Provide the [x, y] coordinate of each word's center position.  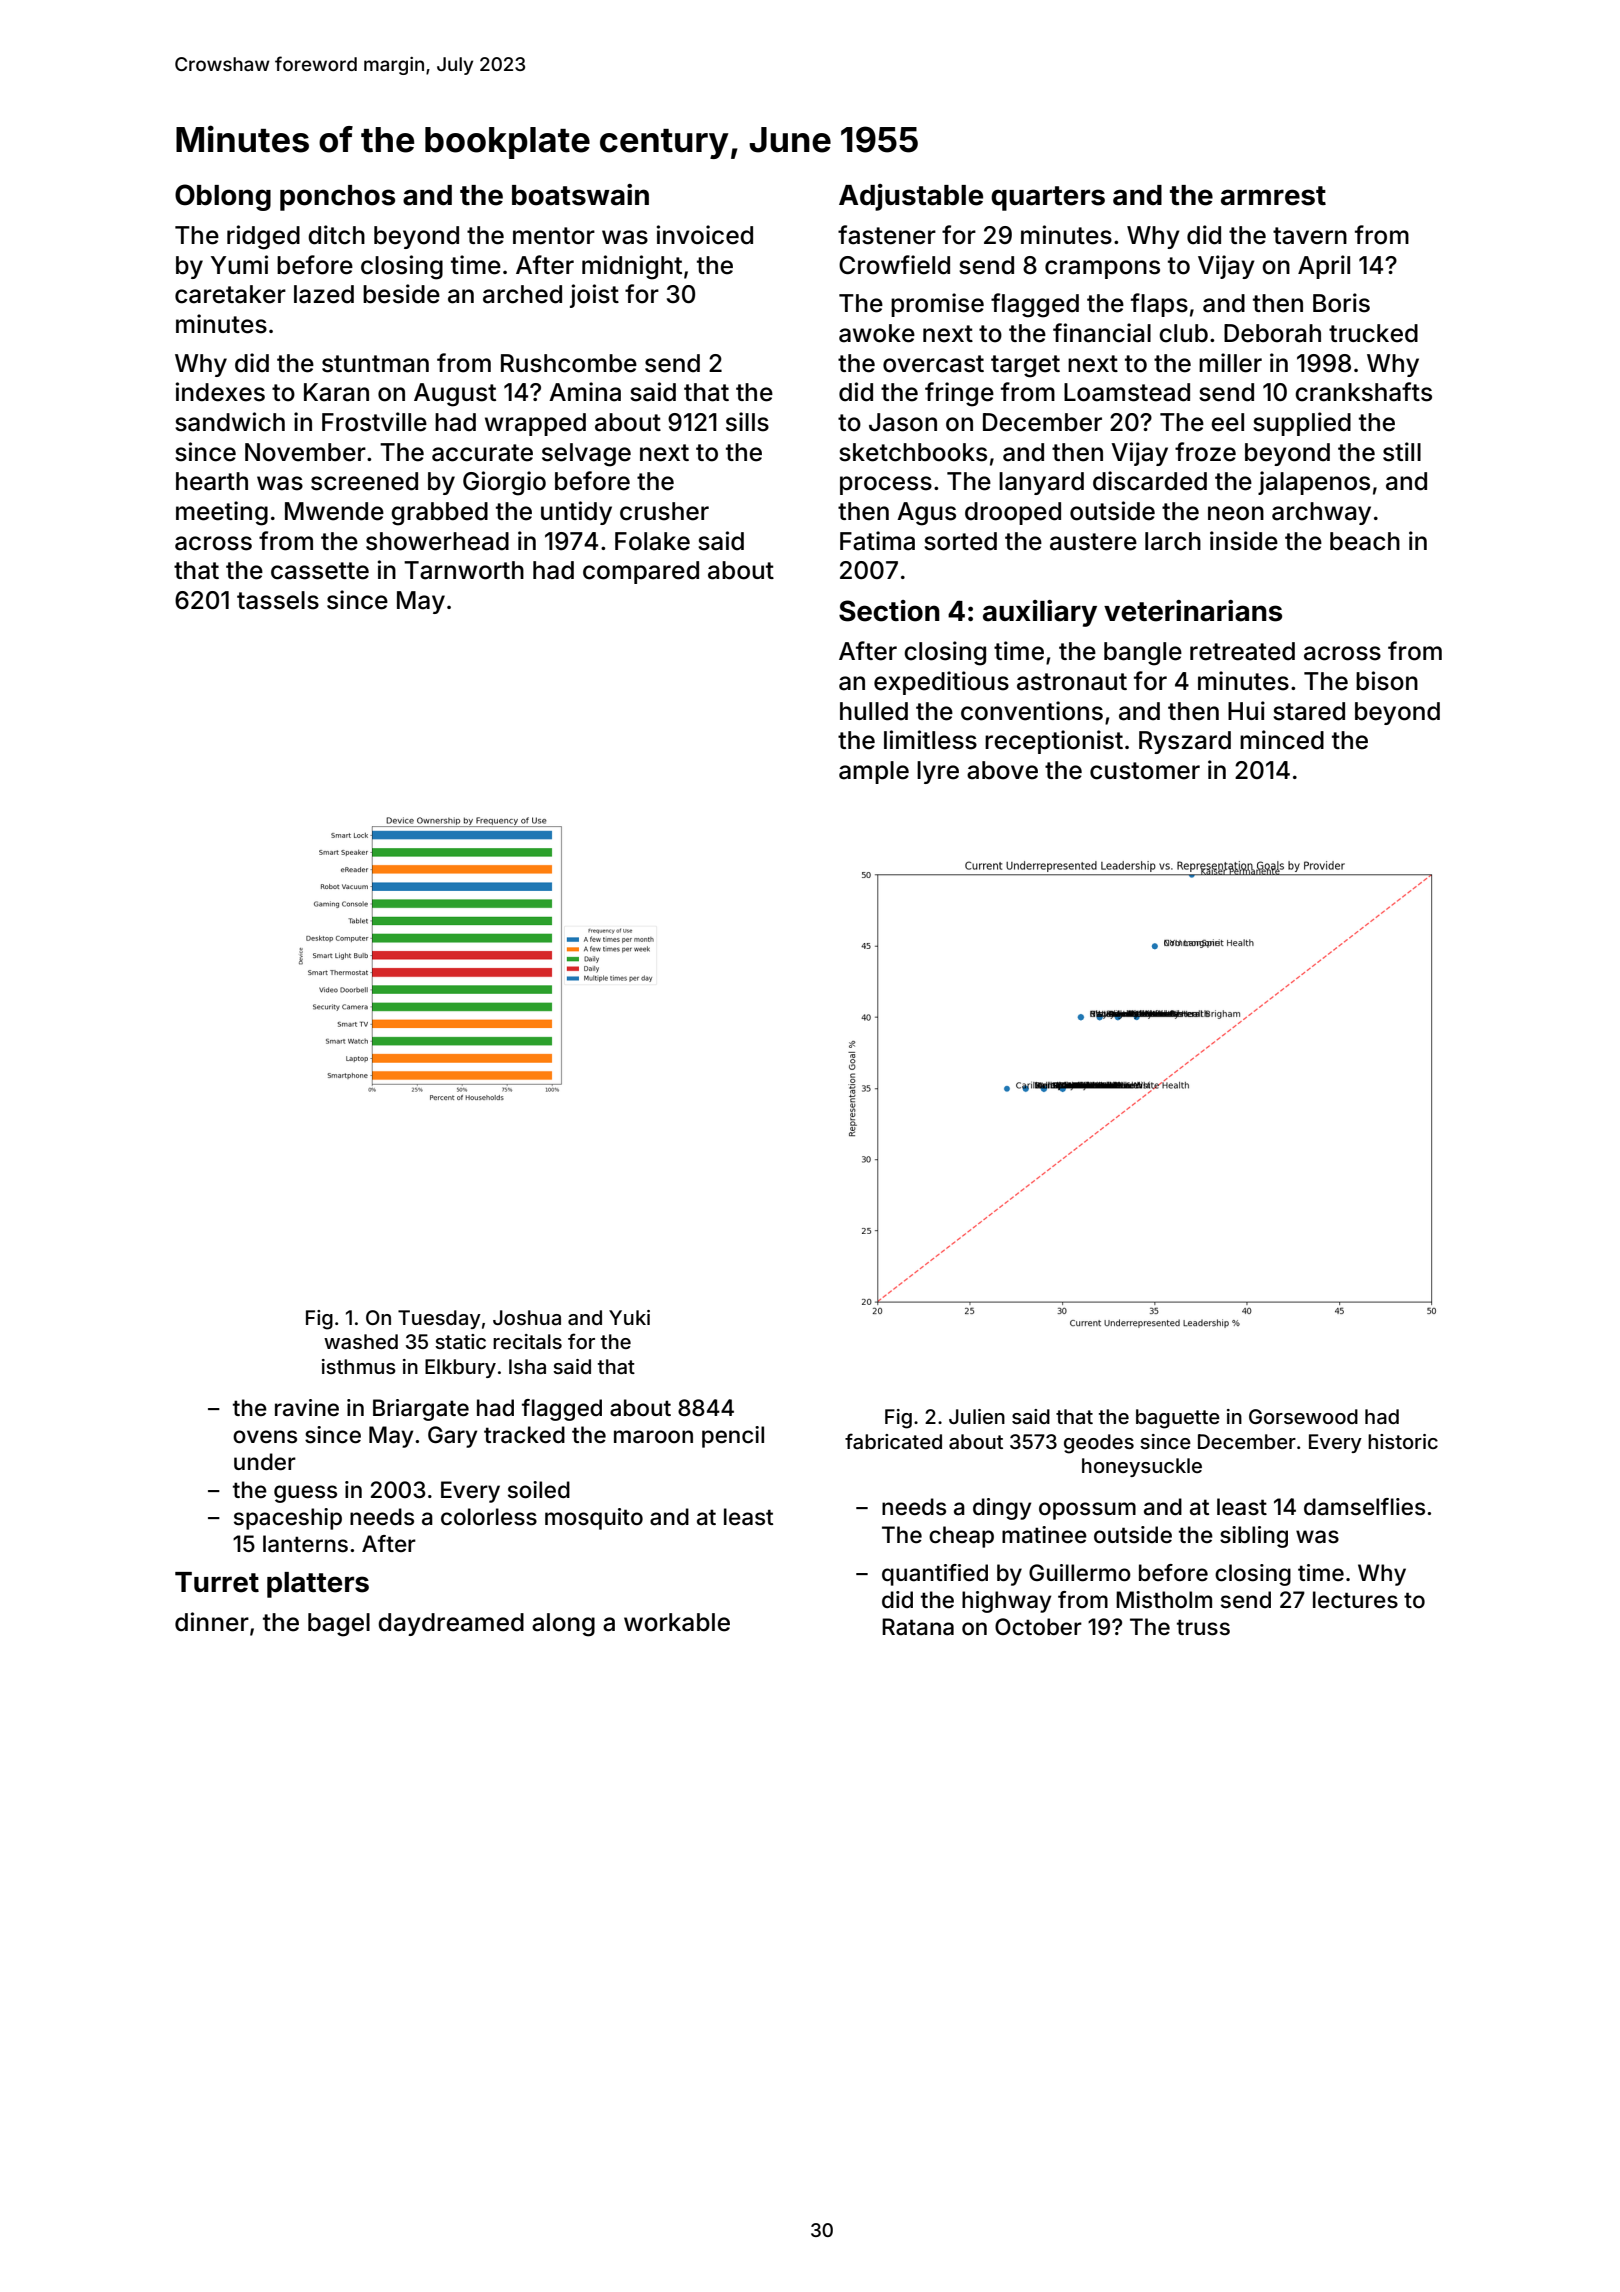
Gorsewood [1303, 1416]
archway [1321, 513]
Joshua [527, 1317]
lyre [938, 772]
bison [1387, 681]
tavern [1310, 236]
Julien [977, 1416]
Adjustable [911, 197]
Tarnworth [464, 570]
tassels [278, 600]
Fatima [877, 541]
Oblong [223, 197]
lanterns [305, 1544]
